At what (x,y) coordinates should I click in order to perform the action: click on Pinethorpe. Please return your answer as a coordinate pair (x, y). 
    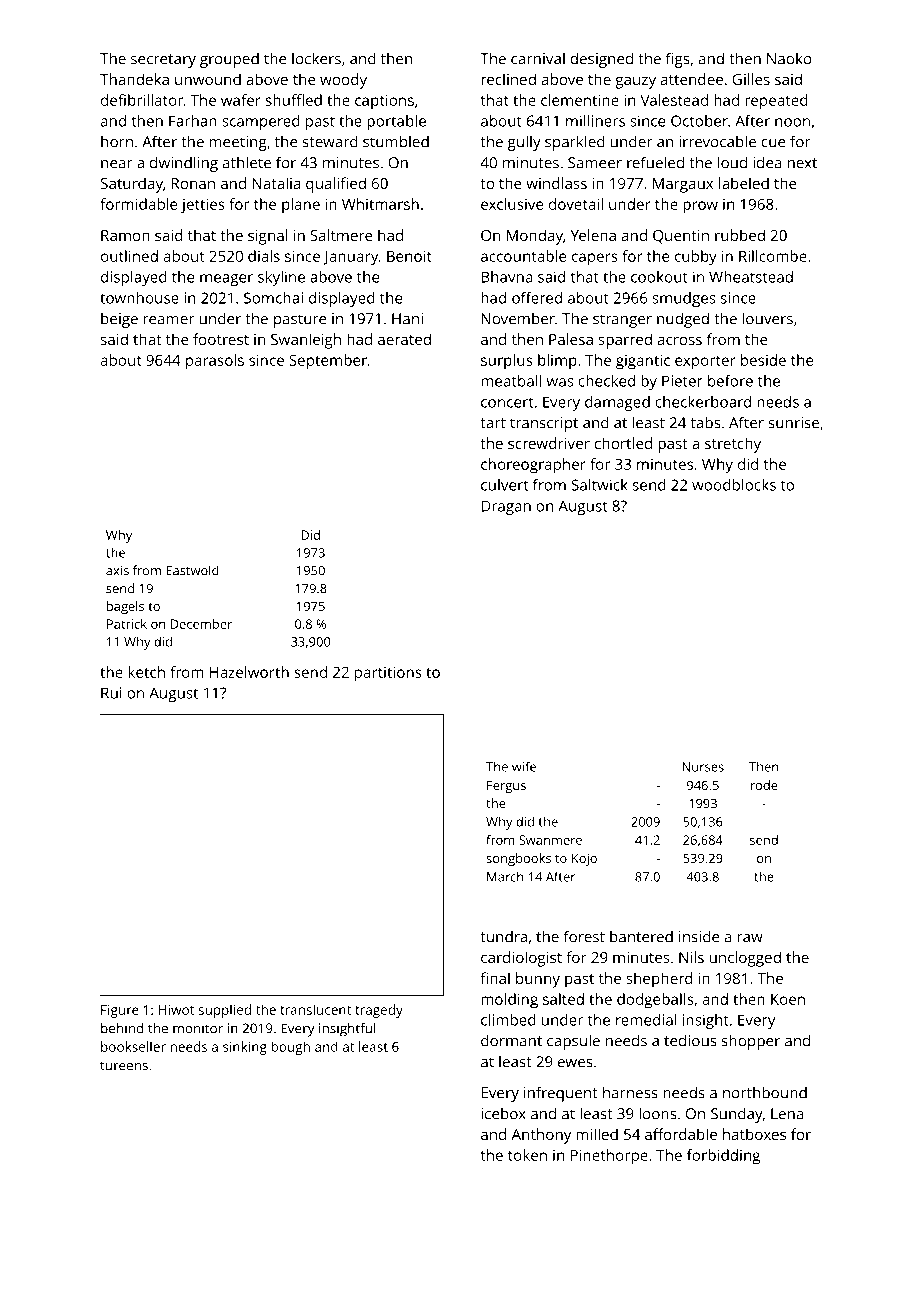
    Looking at the image, I should click on (609, 1157).
